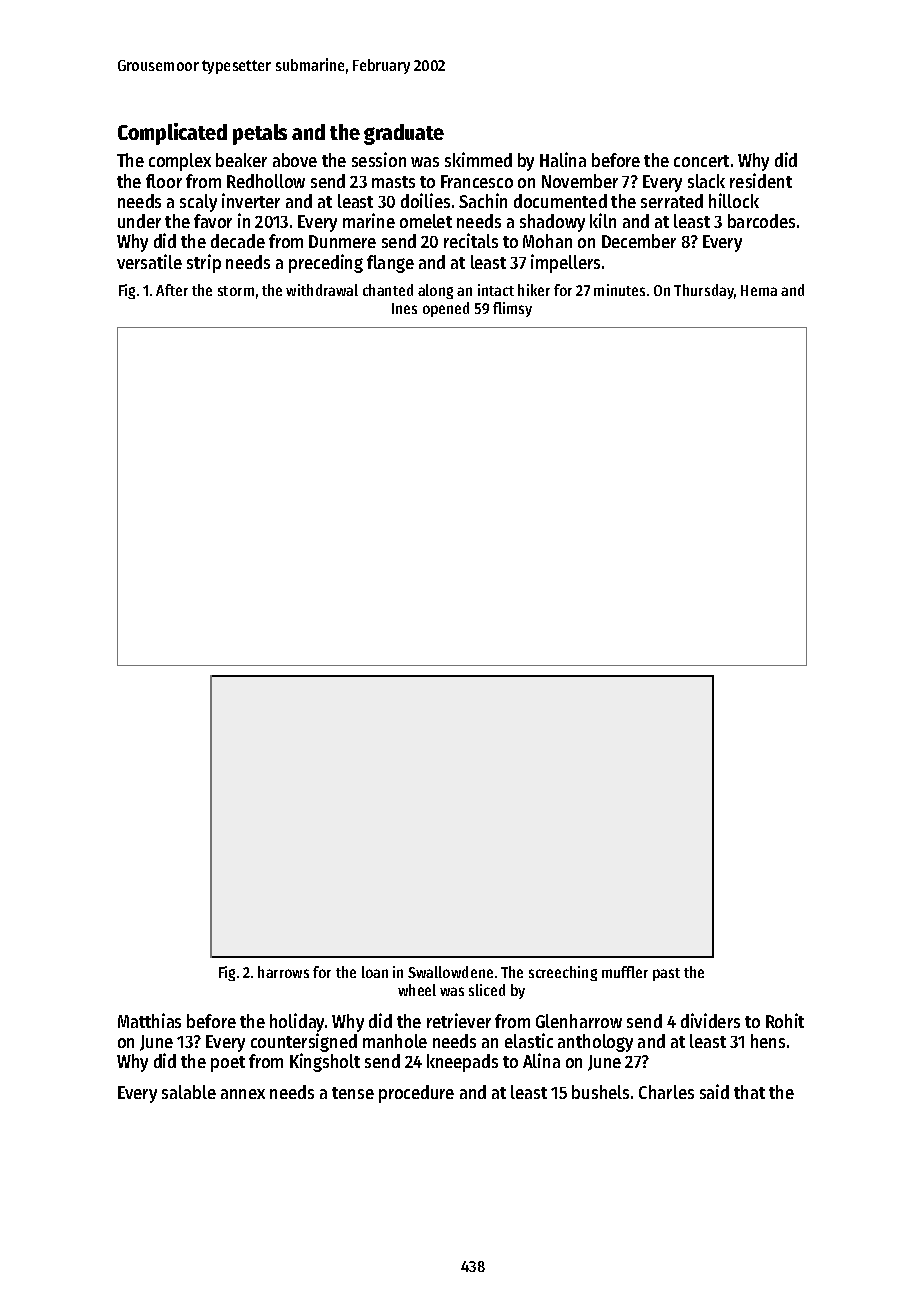  What do you see at coordinates (625, 972) in the screenshot?
I see `muffler` at bounding box center [625, 972].
